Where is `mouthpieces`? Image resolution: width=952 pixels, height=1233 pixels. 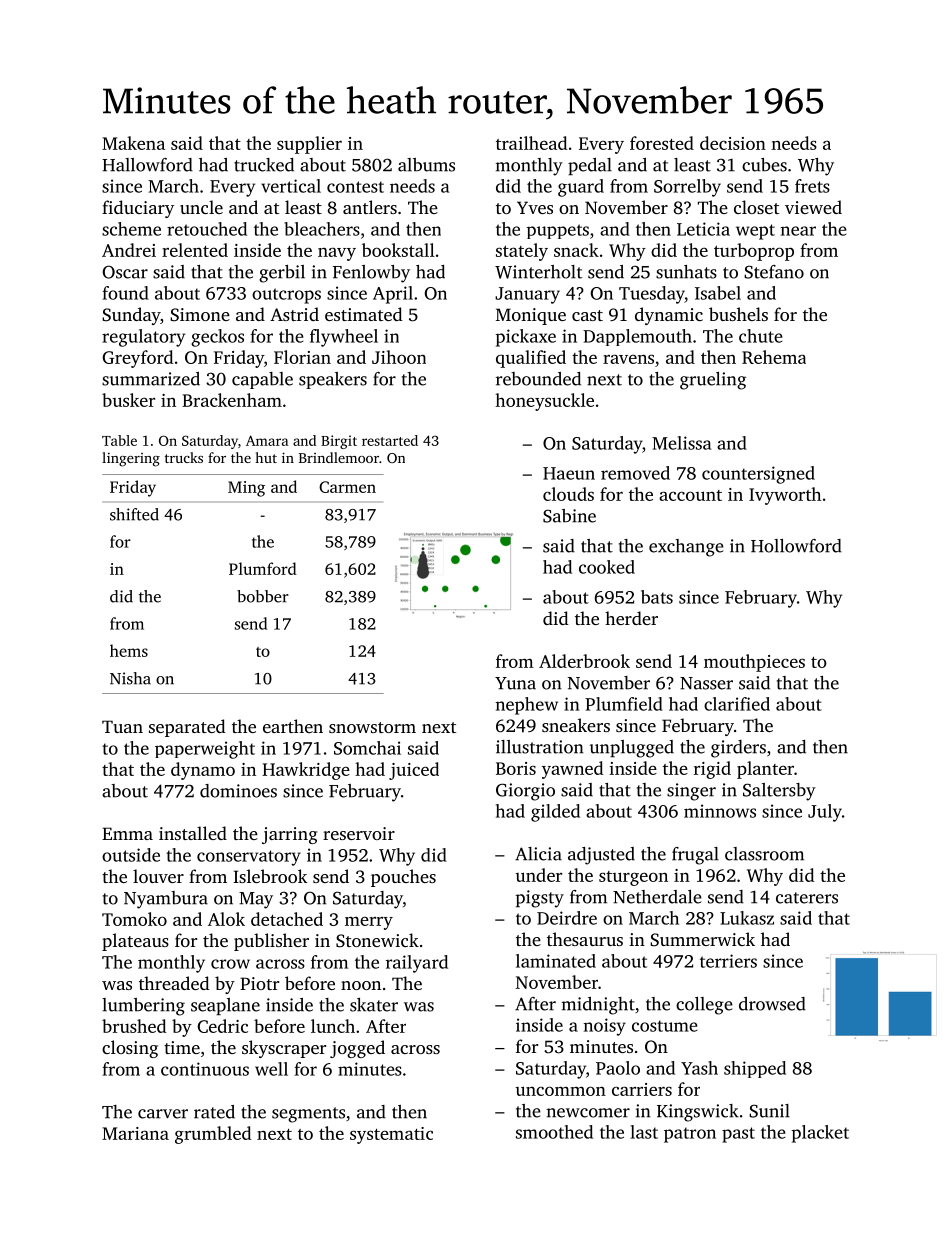
mouthpieces is located at coordinates (754, 663).
